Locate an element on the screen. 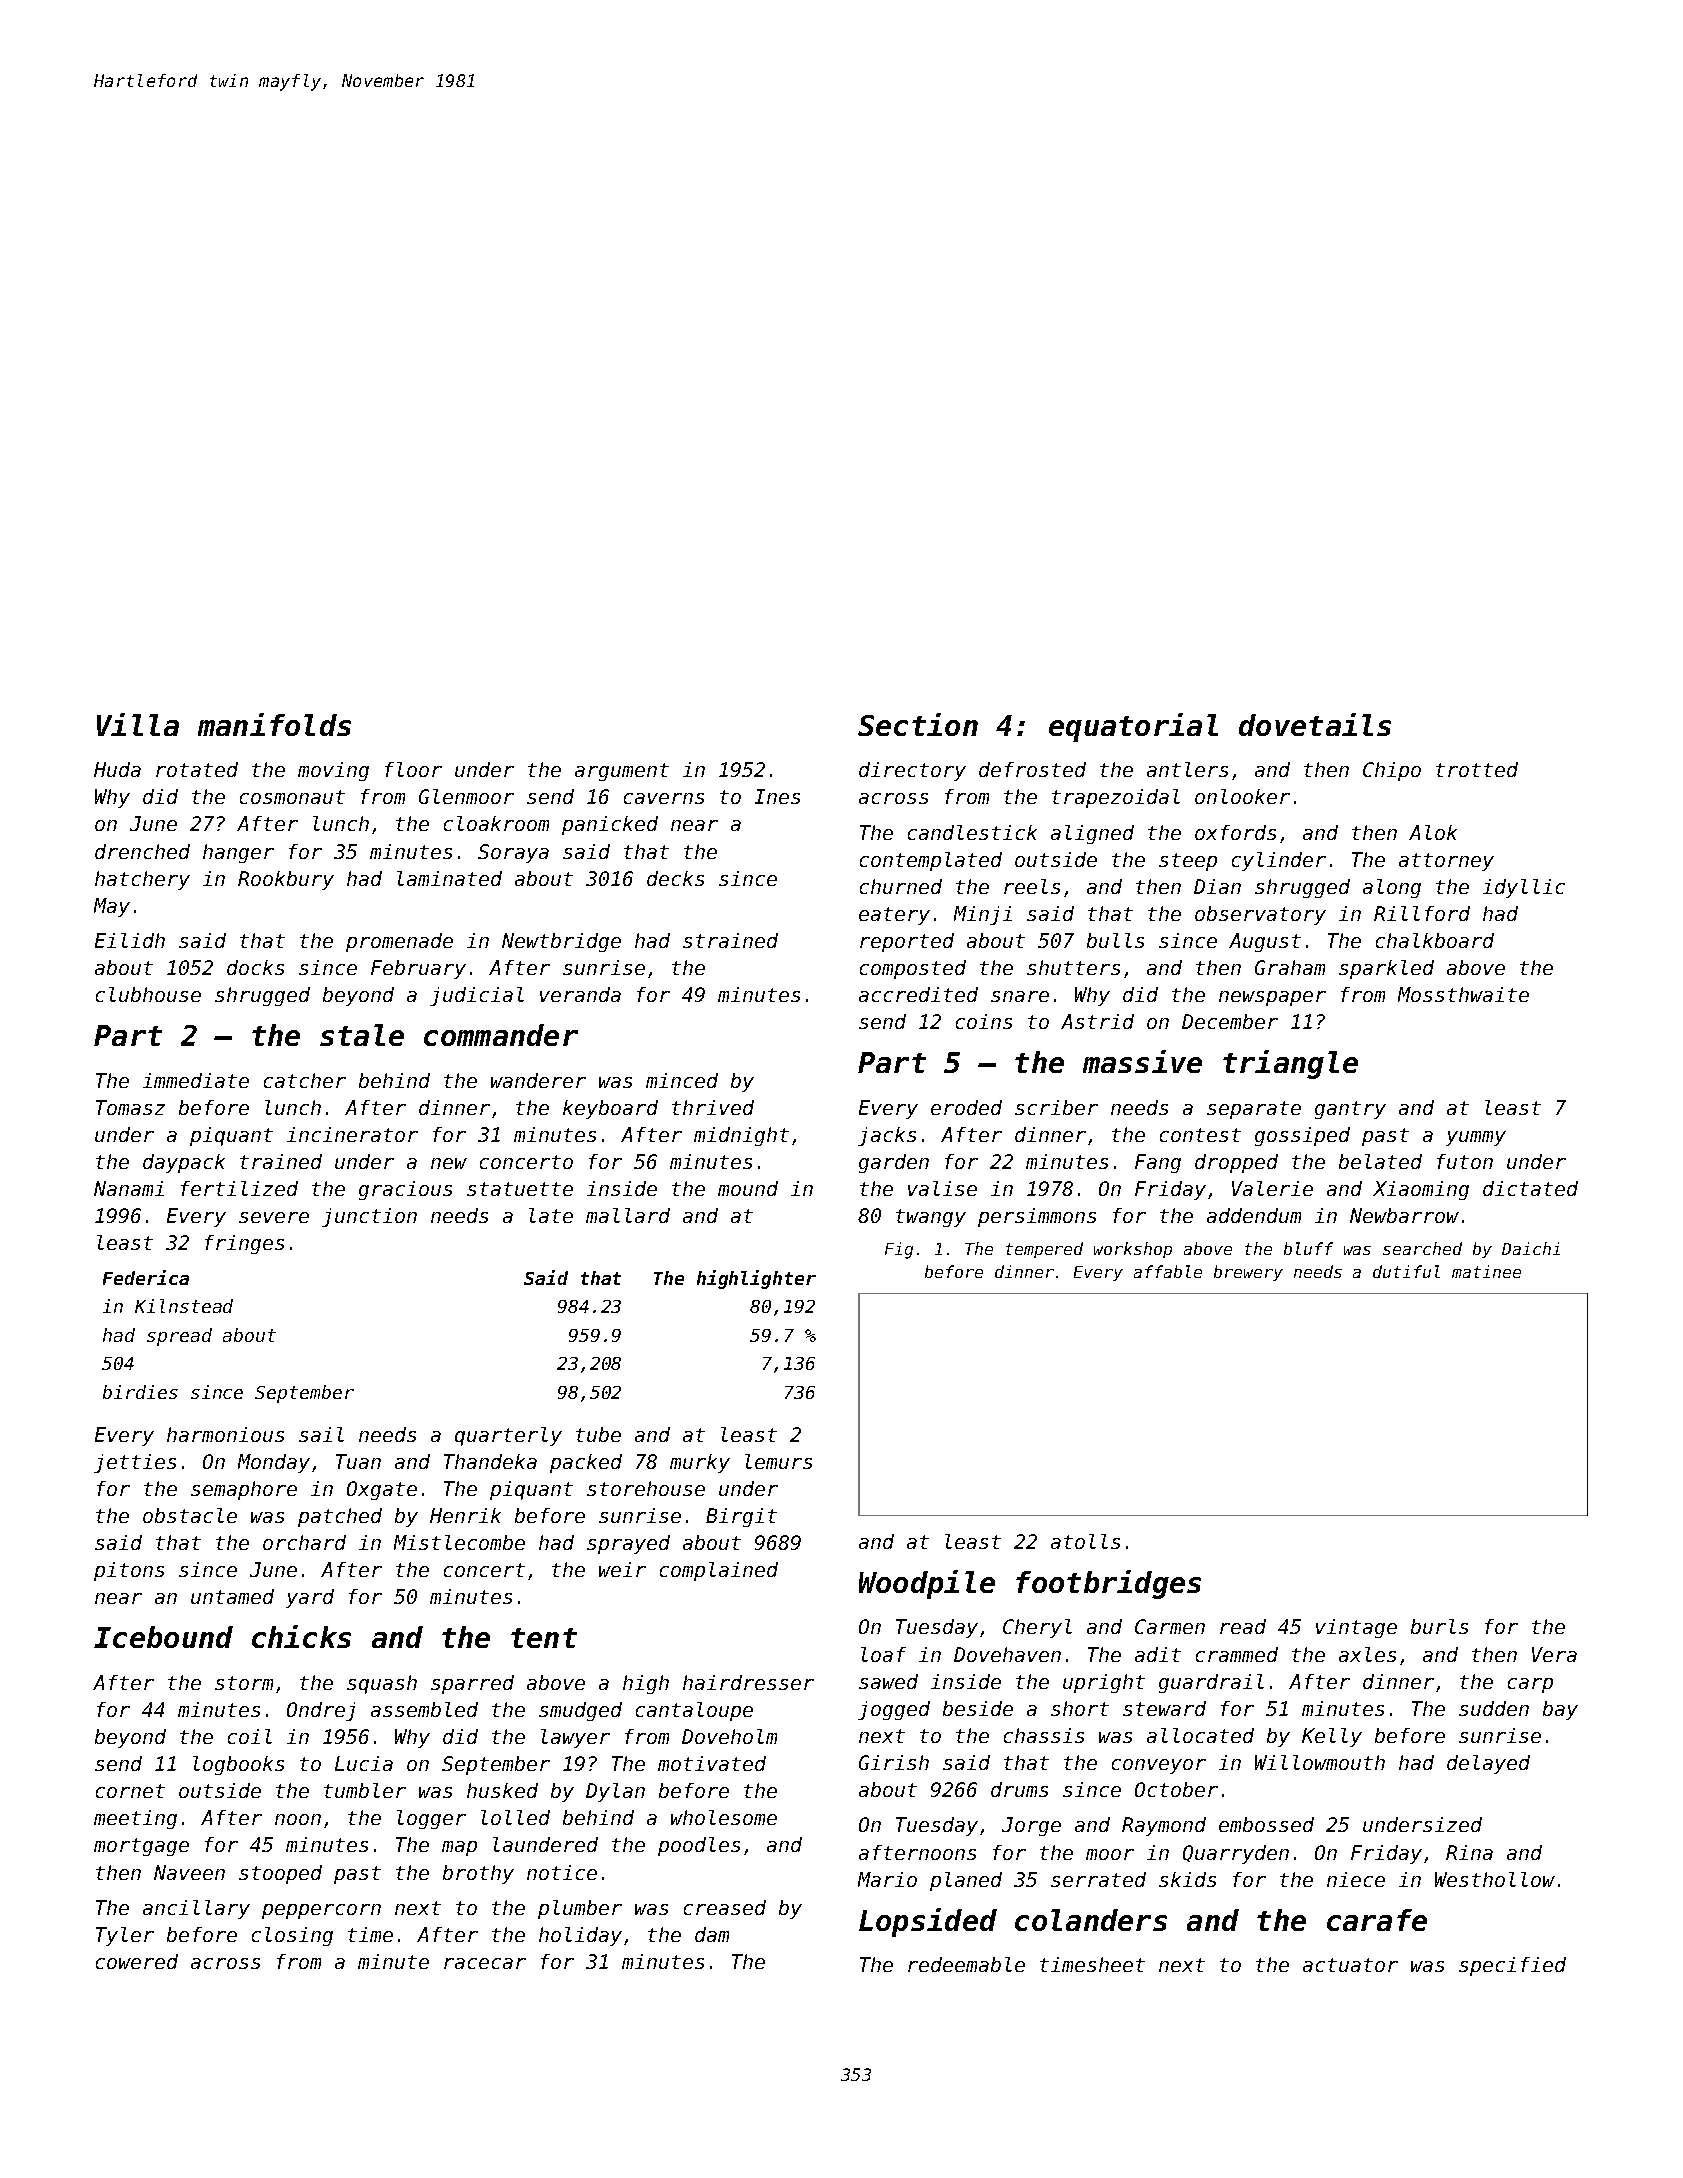  closing is located at coordinates (292, 1936).
